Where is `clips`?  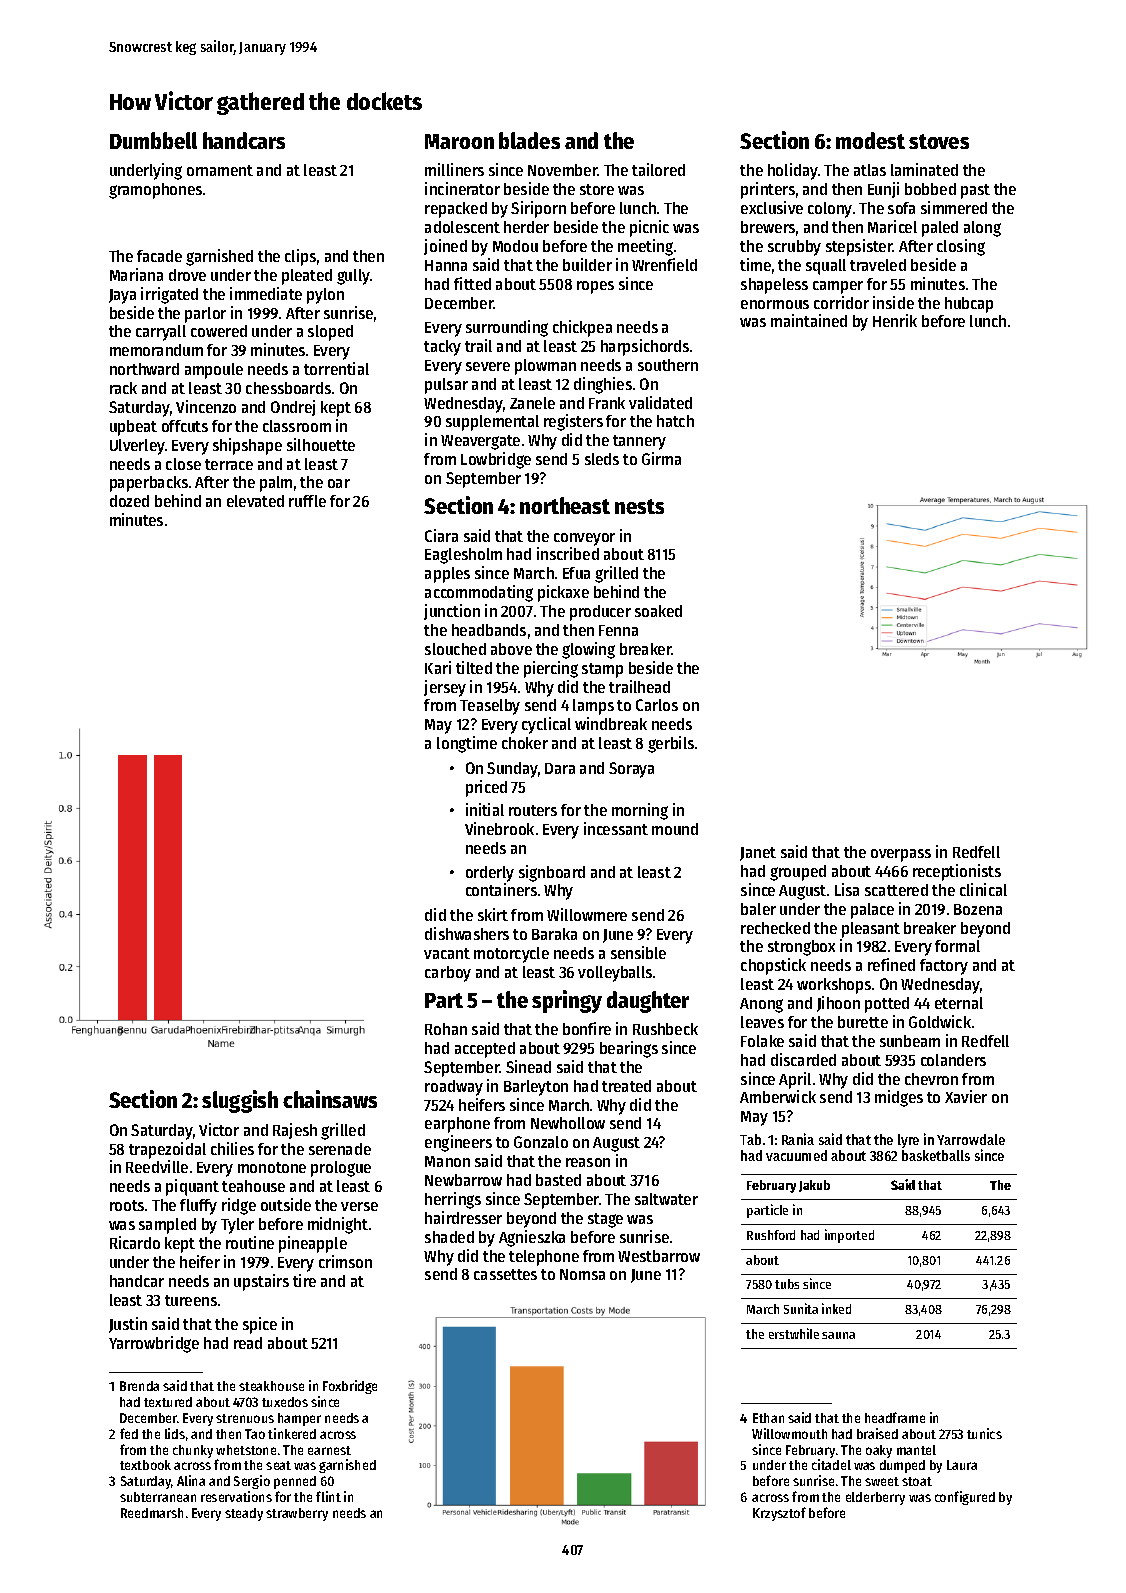
clips is located at coordinates (300, 257).
